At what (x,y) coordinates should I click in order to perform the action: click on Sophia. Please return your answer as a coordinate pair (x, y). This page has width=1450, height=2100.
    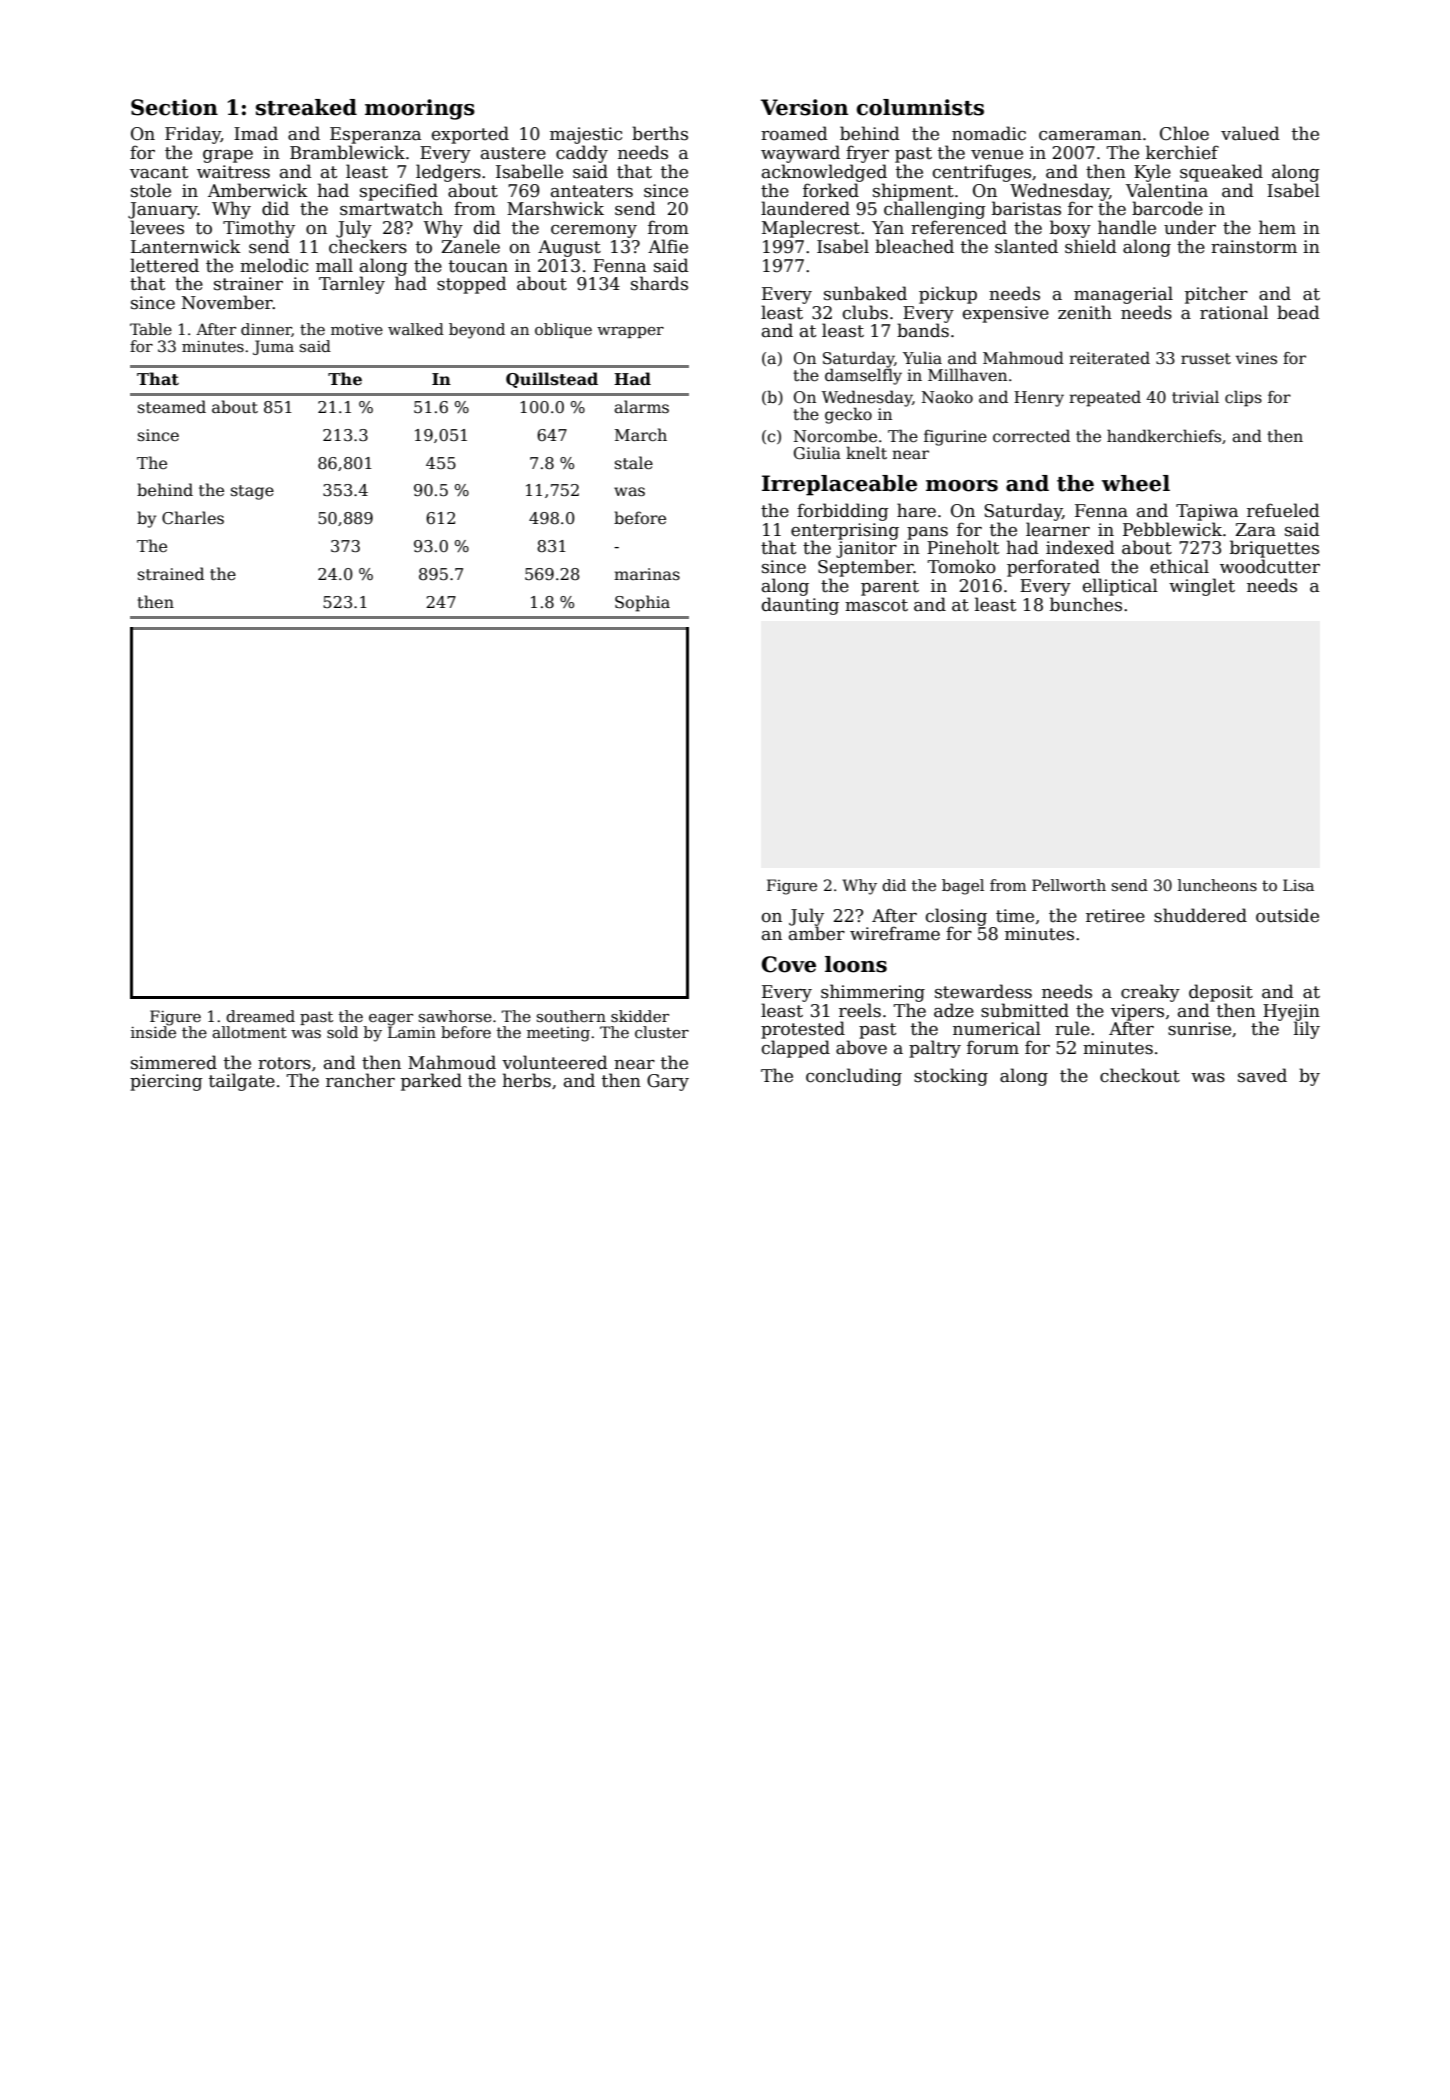
    Looking at the image, I should click on (642, 603).
